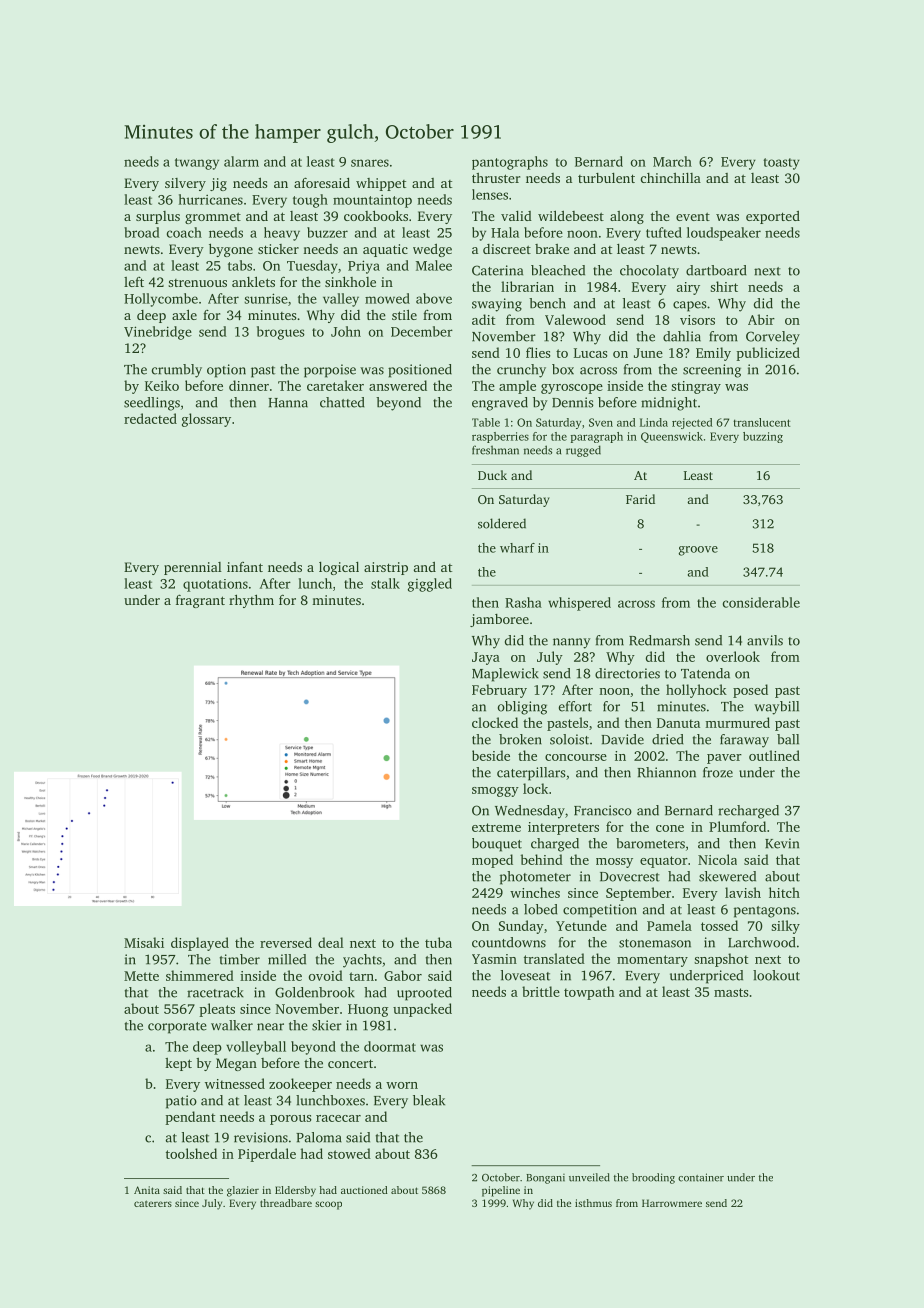 This screenshot has height=1308, width=924. Describe the element at coordinates (575, 319) in the screenshot. I see `Valewood` at that location.
